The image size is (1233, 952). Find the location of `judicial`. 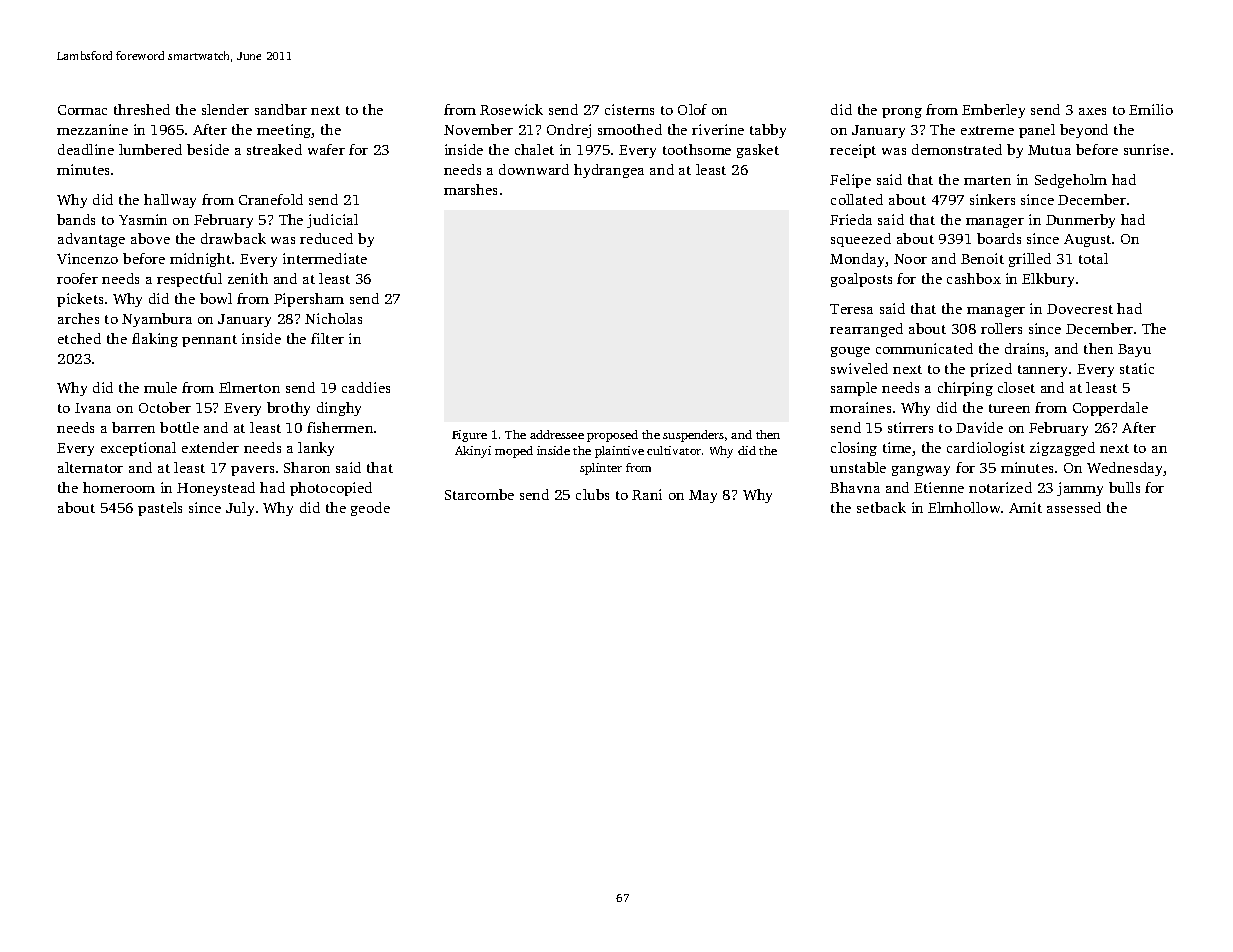

judicial is located at coordinates (332, 221).
